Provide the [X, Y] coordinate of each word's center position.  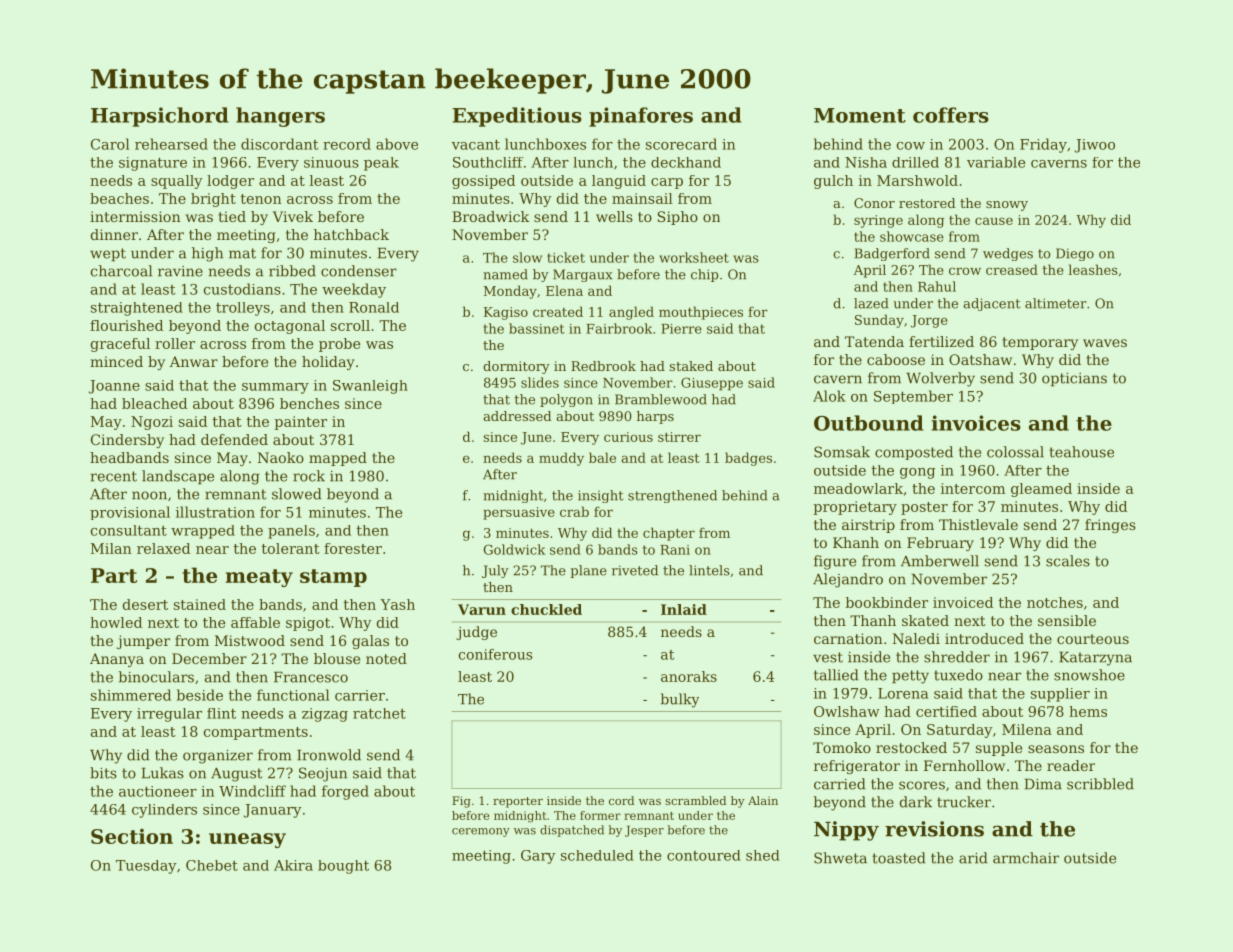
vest [828, 657]
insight [600, 496]
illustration [215, 512]
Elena [564, 290]
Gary [538, 857]
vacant [476, 144]
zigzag [325, 715]
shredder [957, 657]
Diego [1075, 254]
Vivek [293, 216]
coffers [951, 115]
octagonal [290, 327]
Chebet [212, 865]
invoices [976, 423]
